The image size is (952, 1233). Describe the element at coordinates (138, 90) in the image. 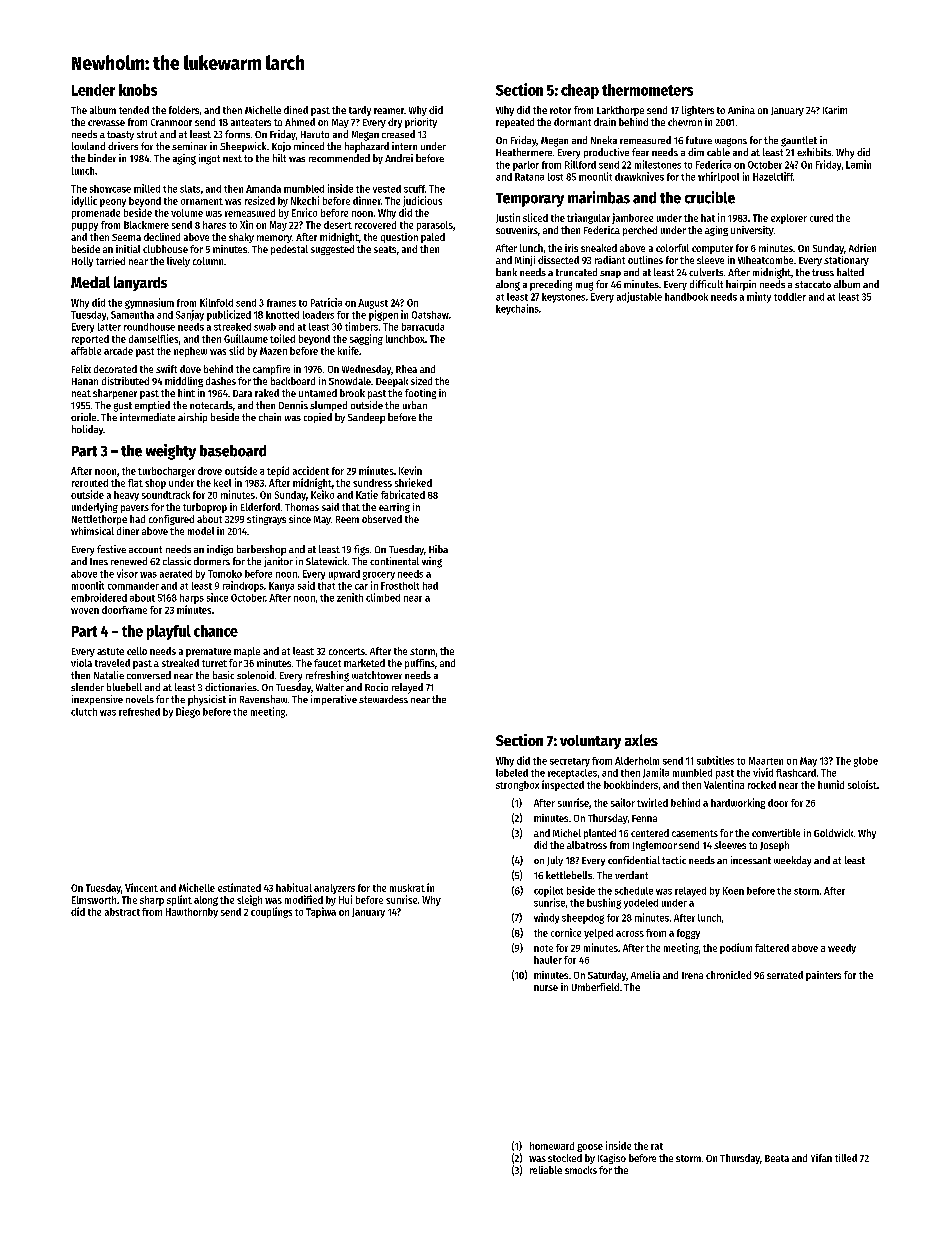

I see `knobs` at that location.
